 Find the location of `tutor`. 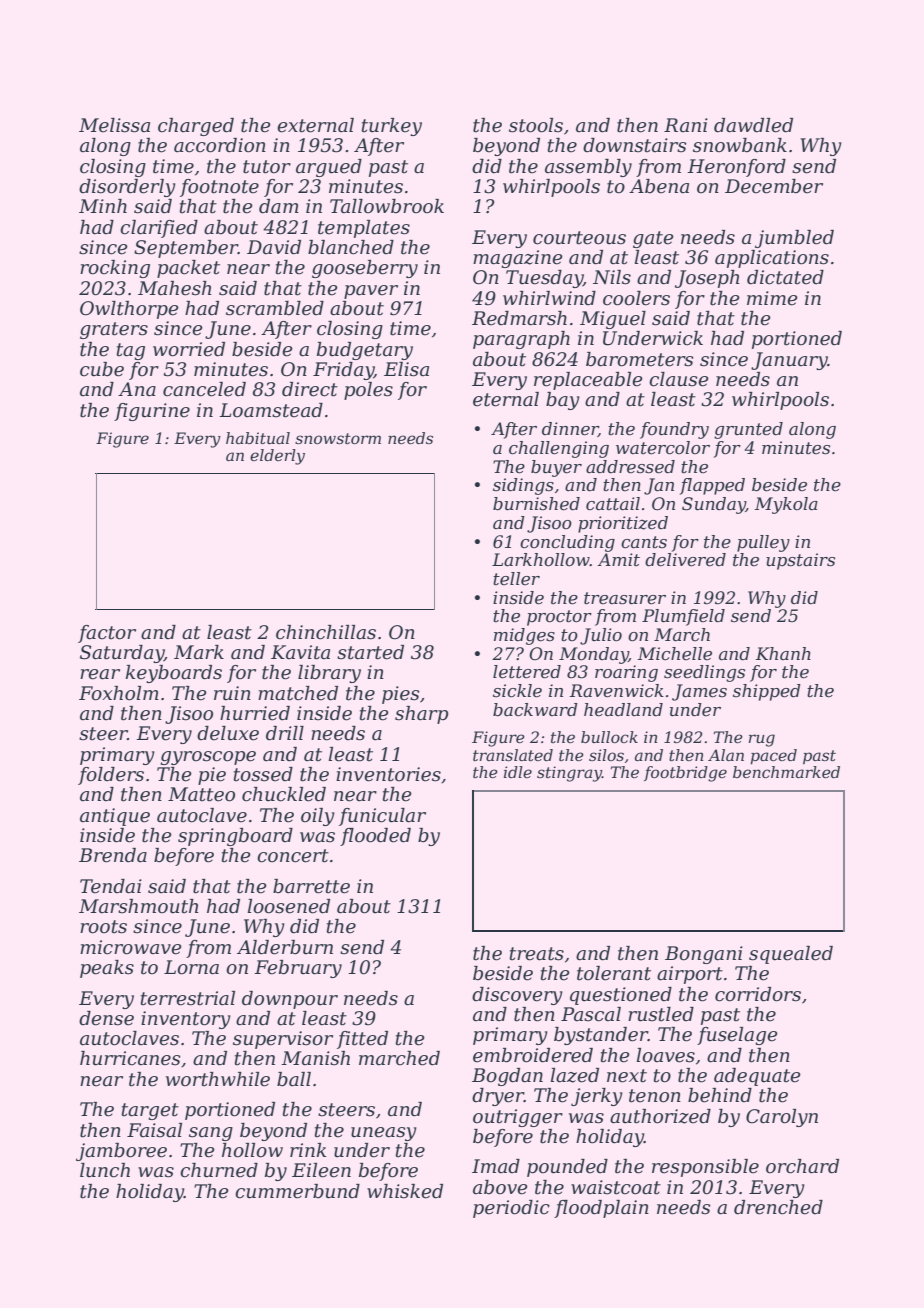

tutor is located at coordinates (267, 167).
